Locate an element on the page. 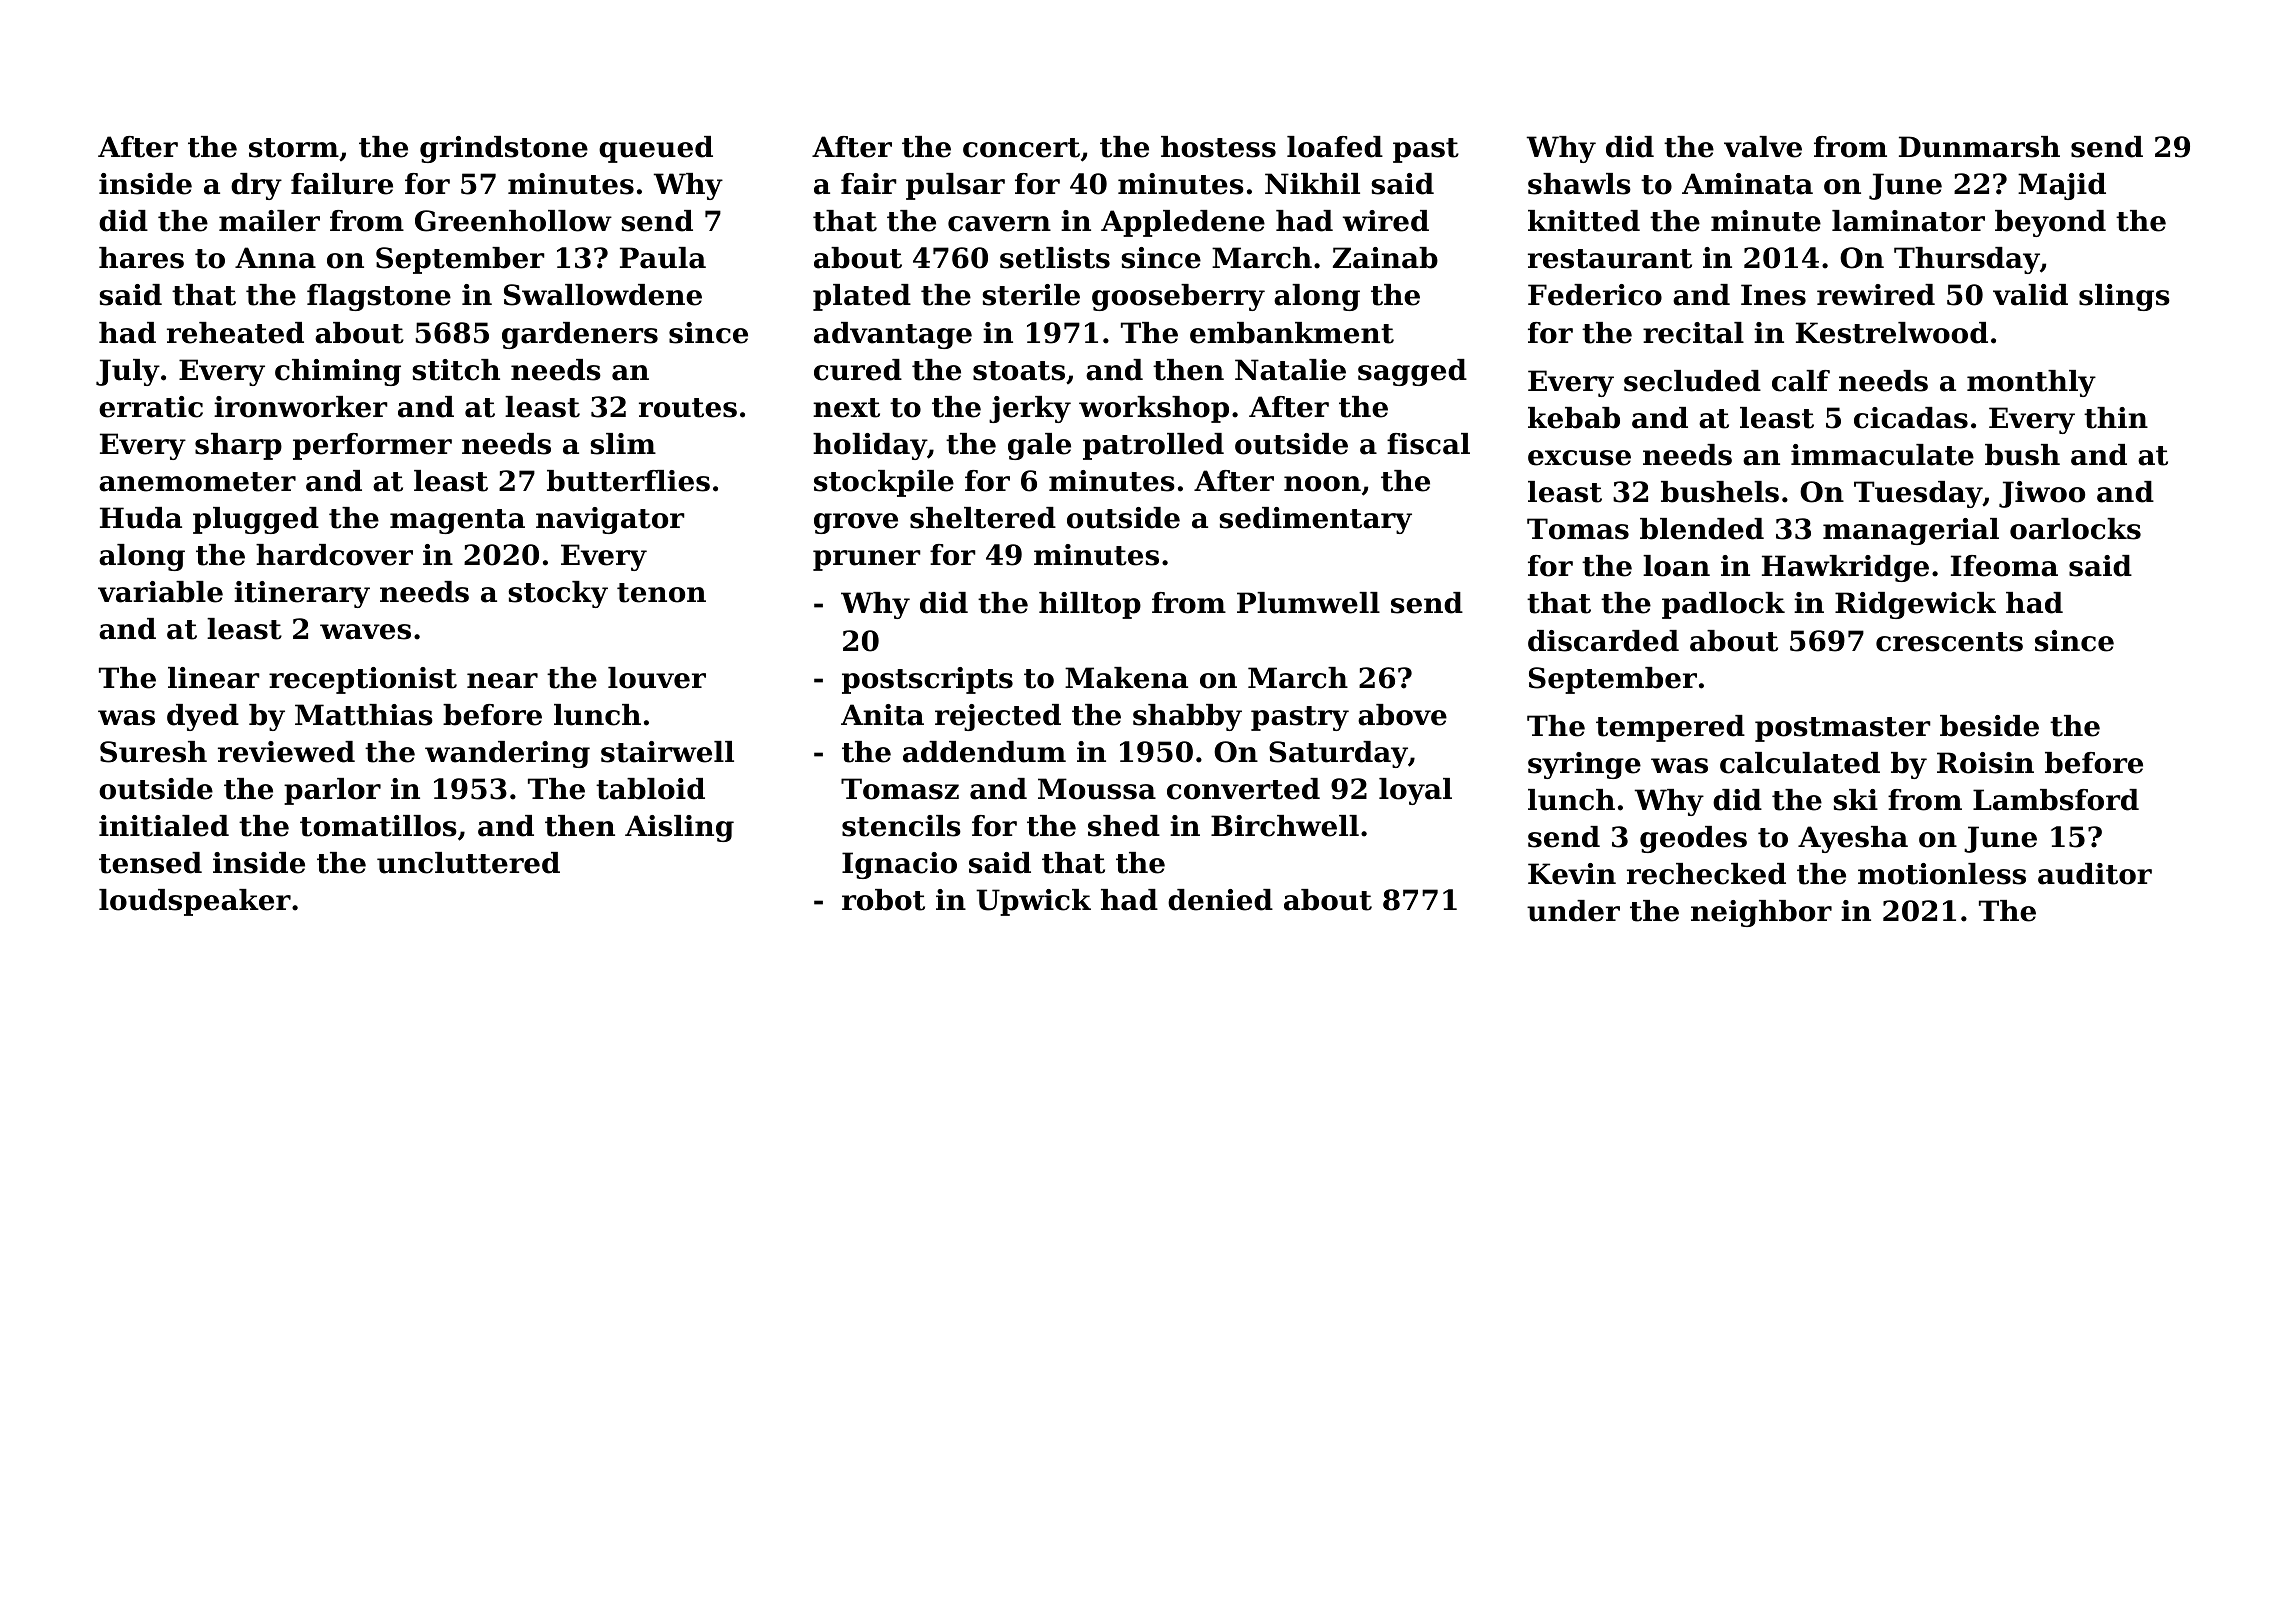  grindstone is located at coordinates (504, 149).
